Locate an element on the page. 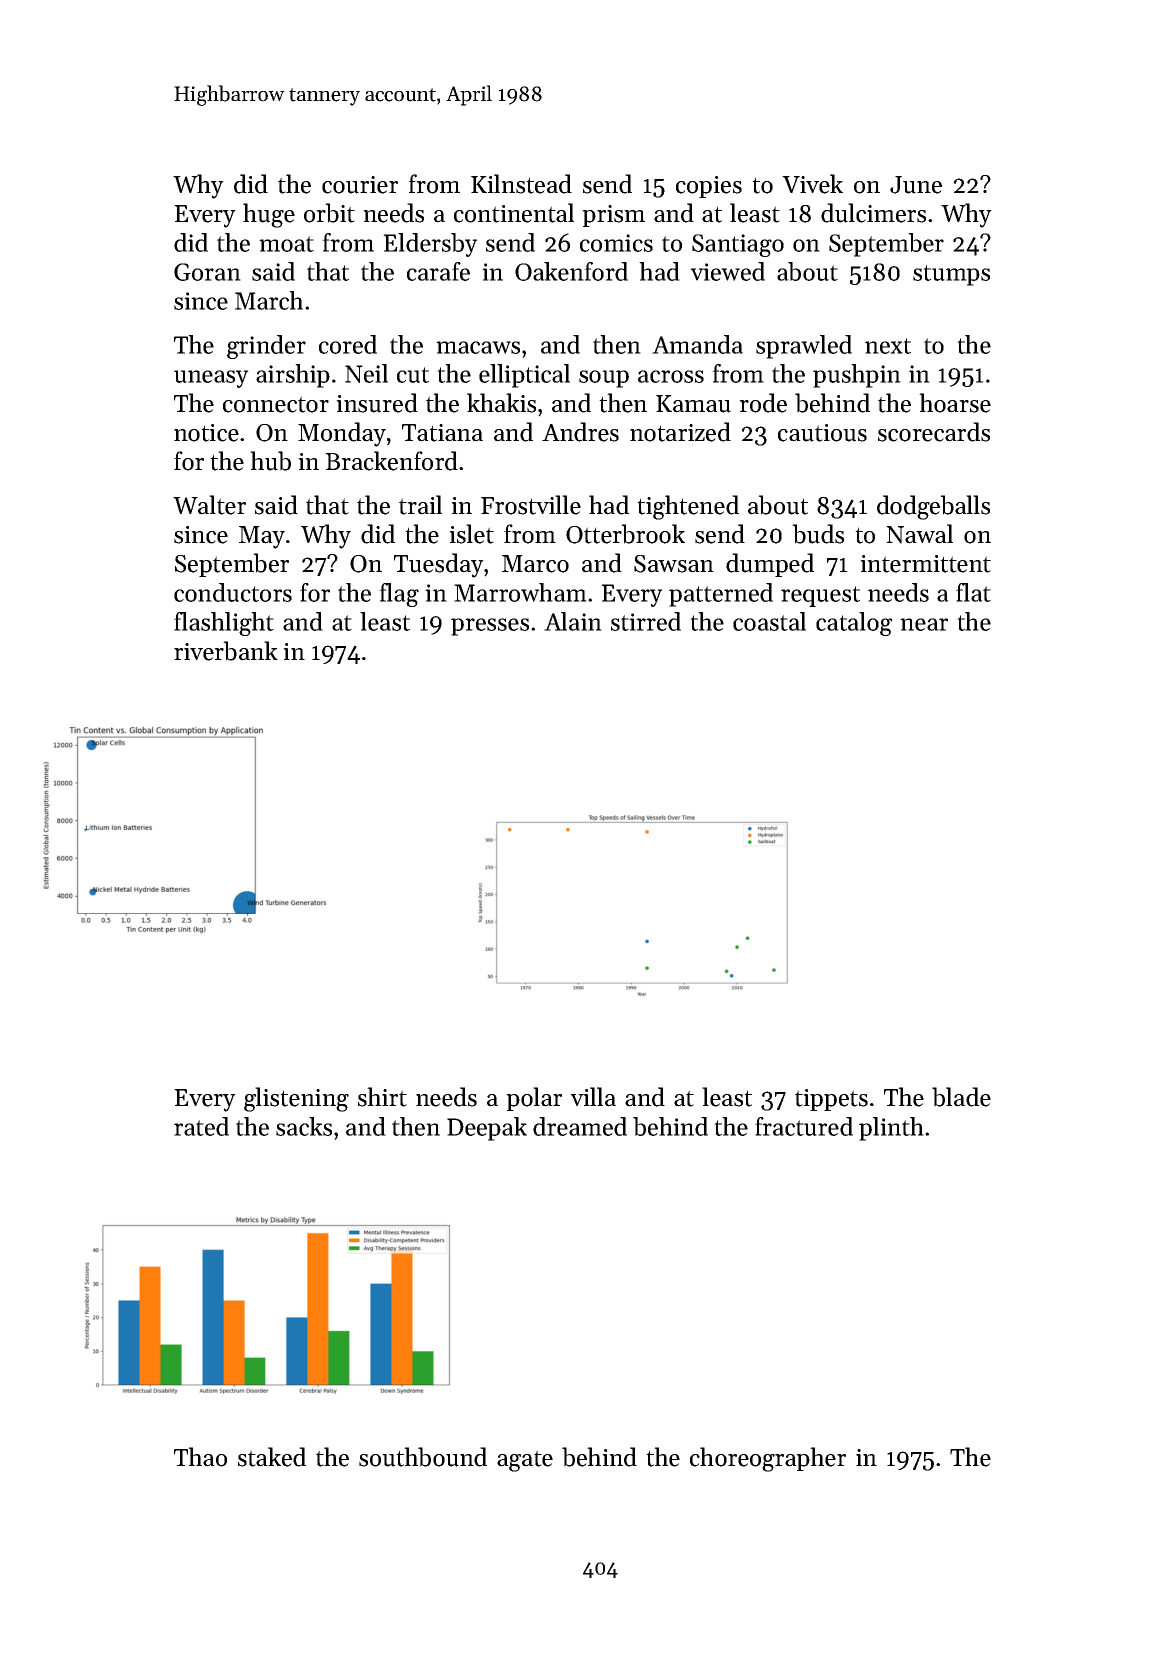 The height and width of the image is (1654, 1165). glistening is located at coordinates (296, 1099).
